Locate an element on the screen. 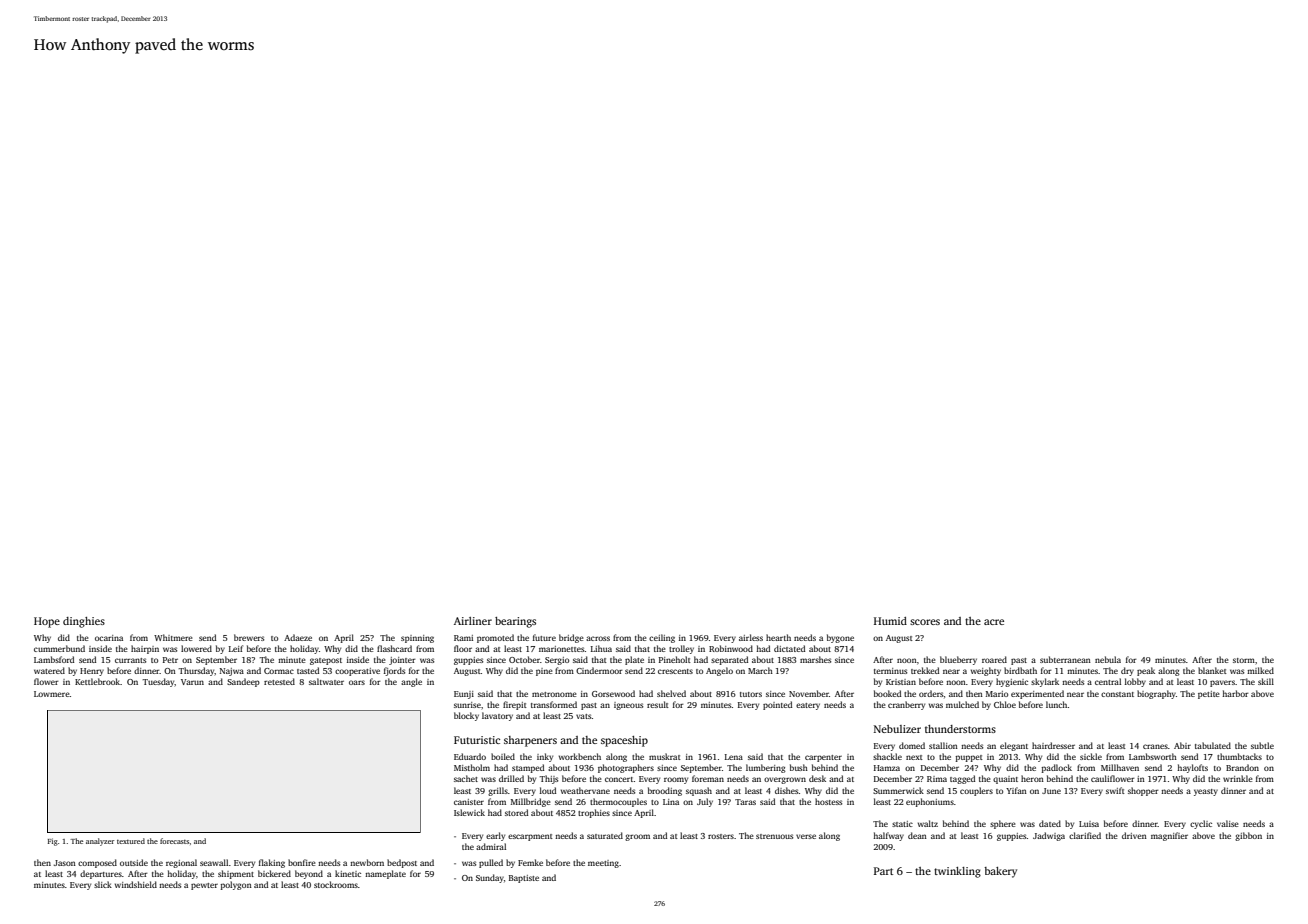  Cindermoor is located at coordinates (599, 670).
